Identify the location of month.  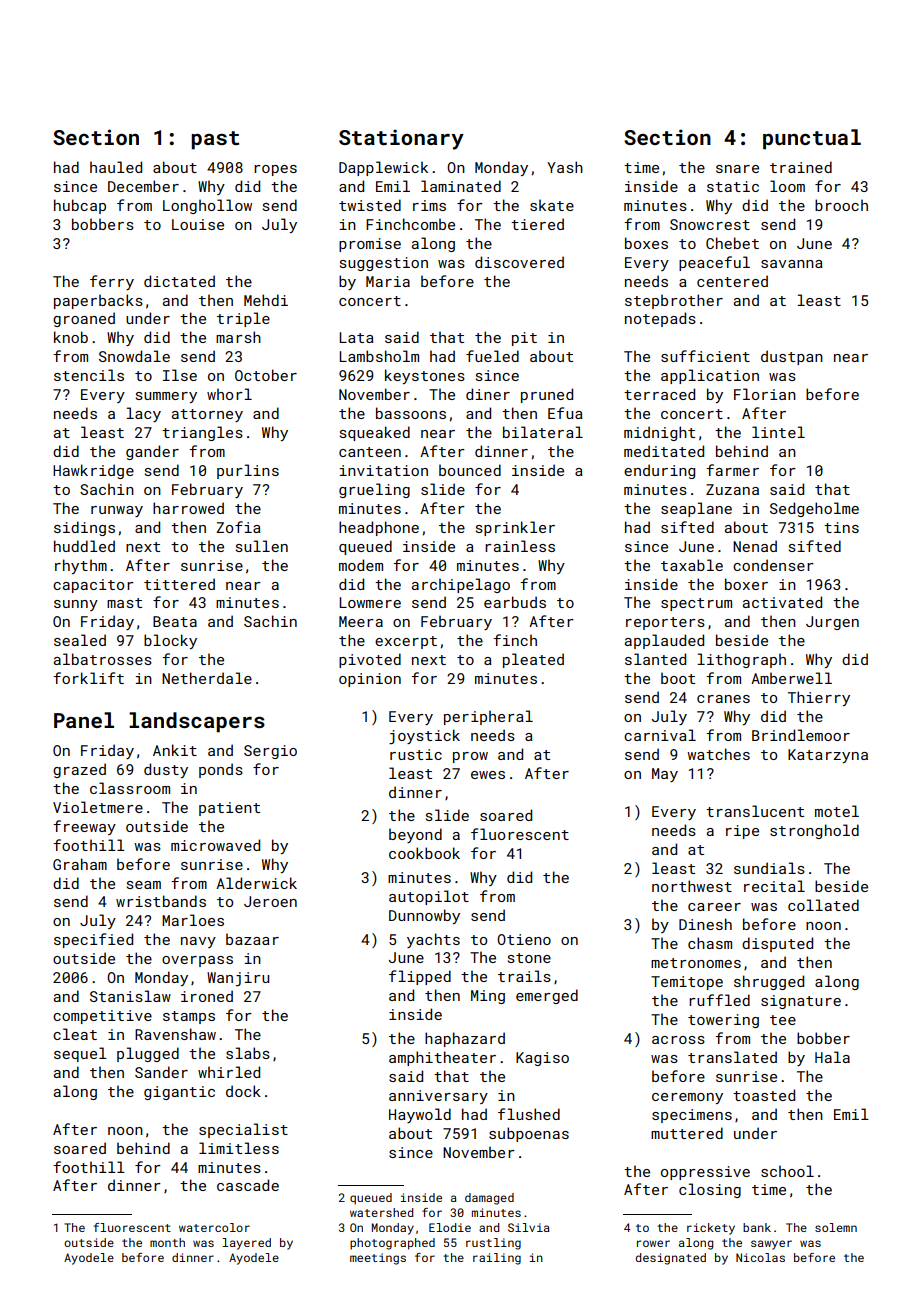
(167, 1242).
